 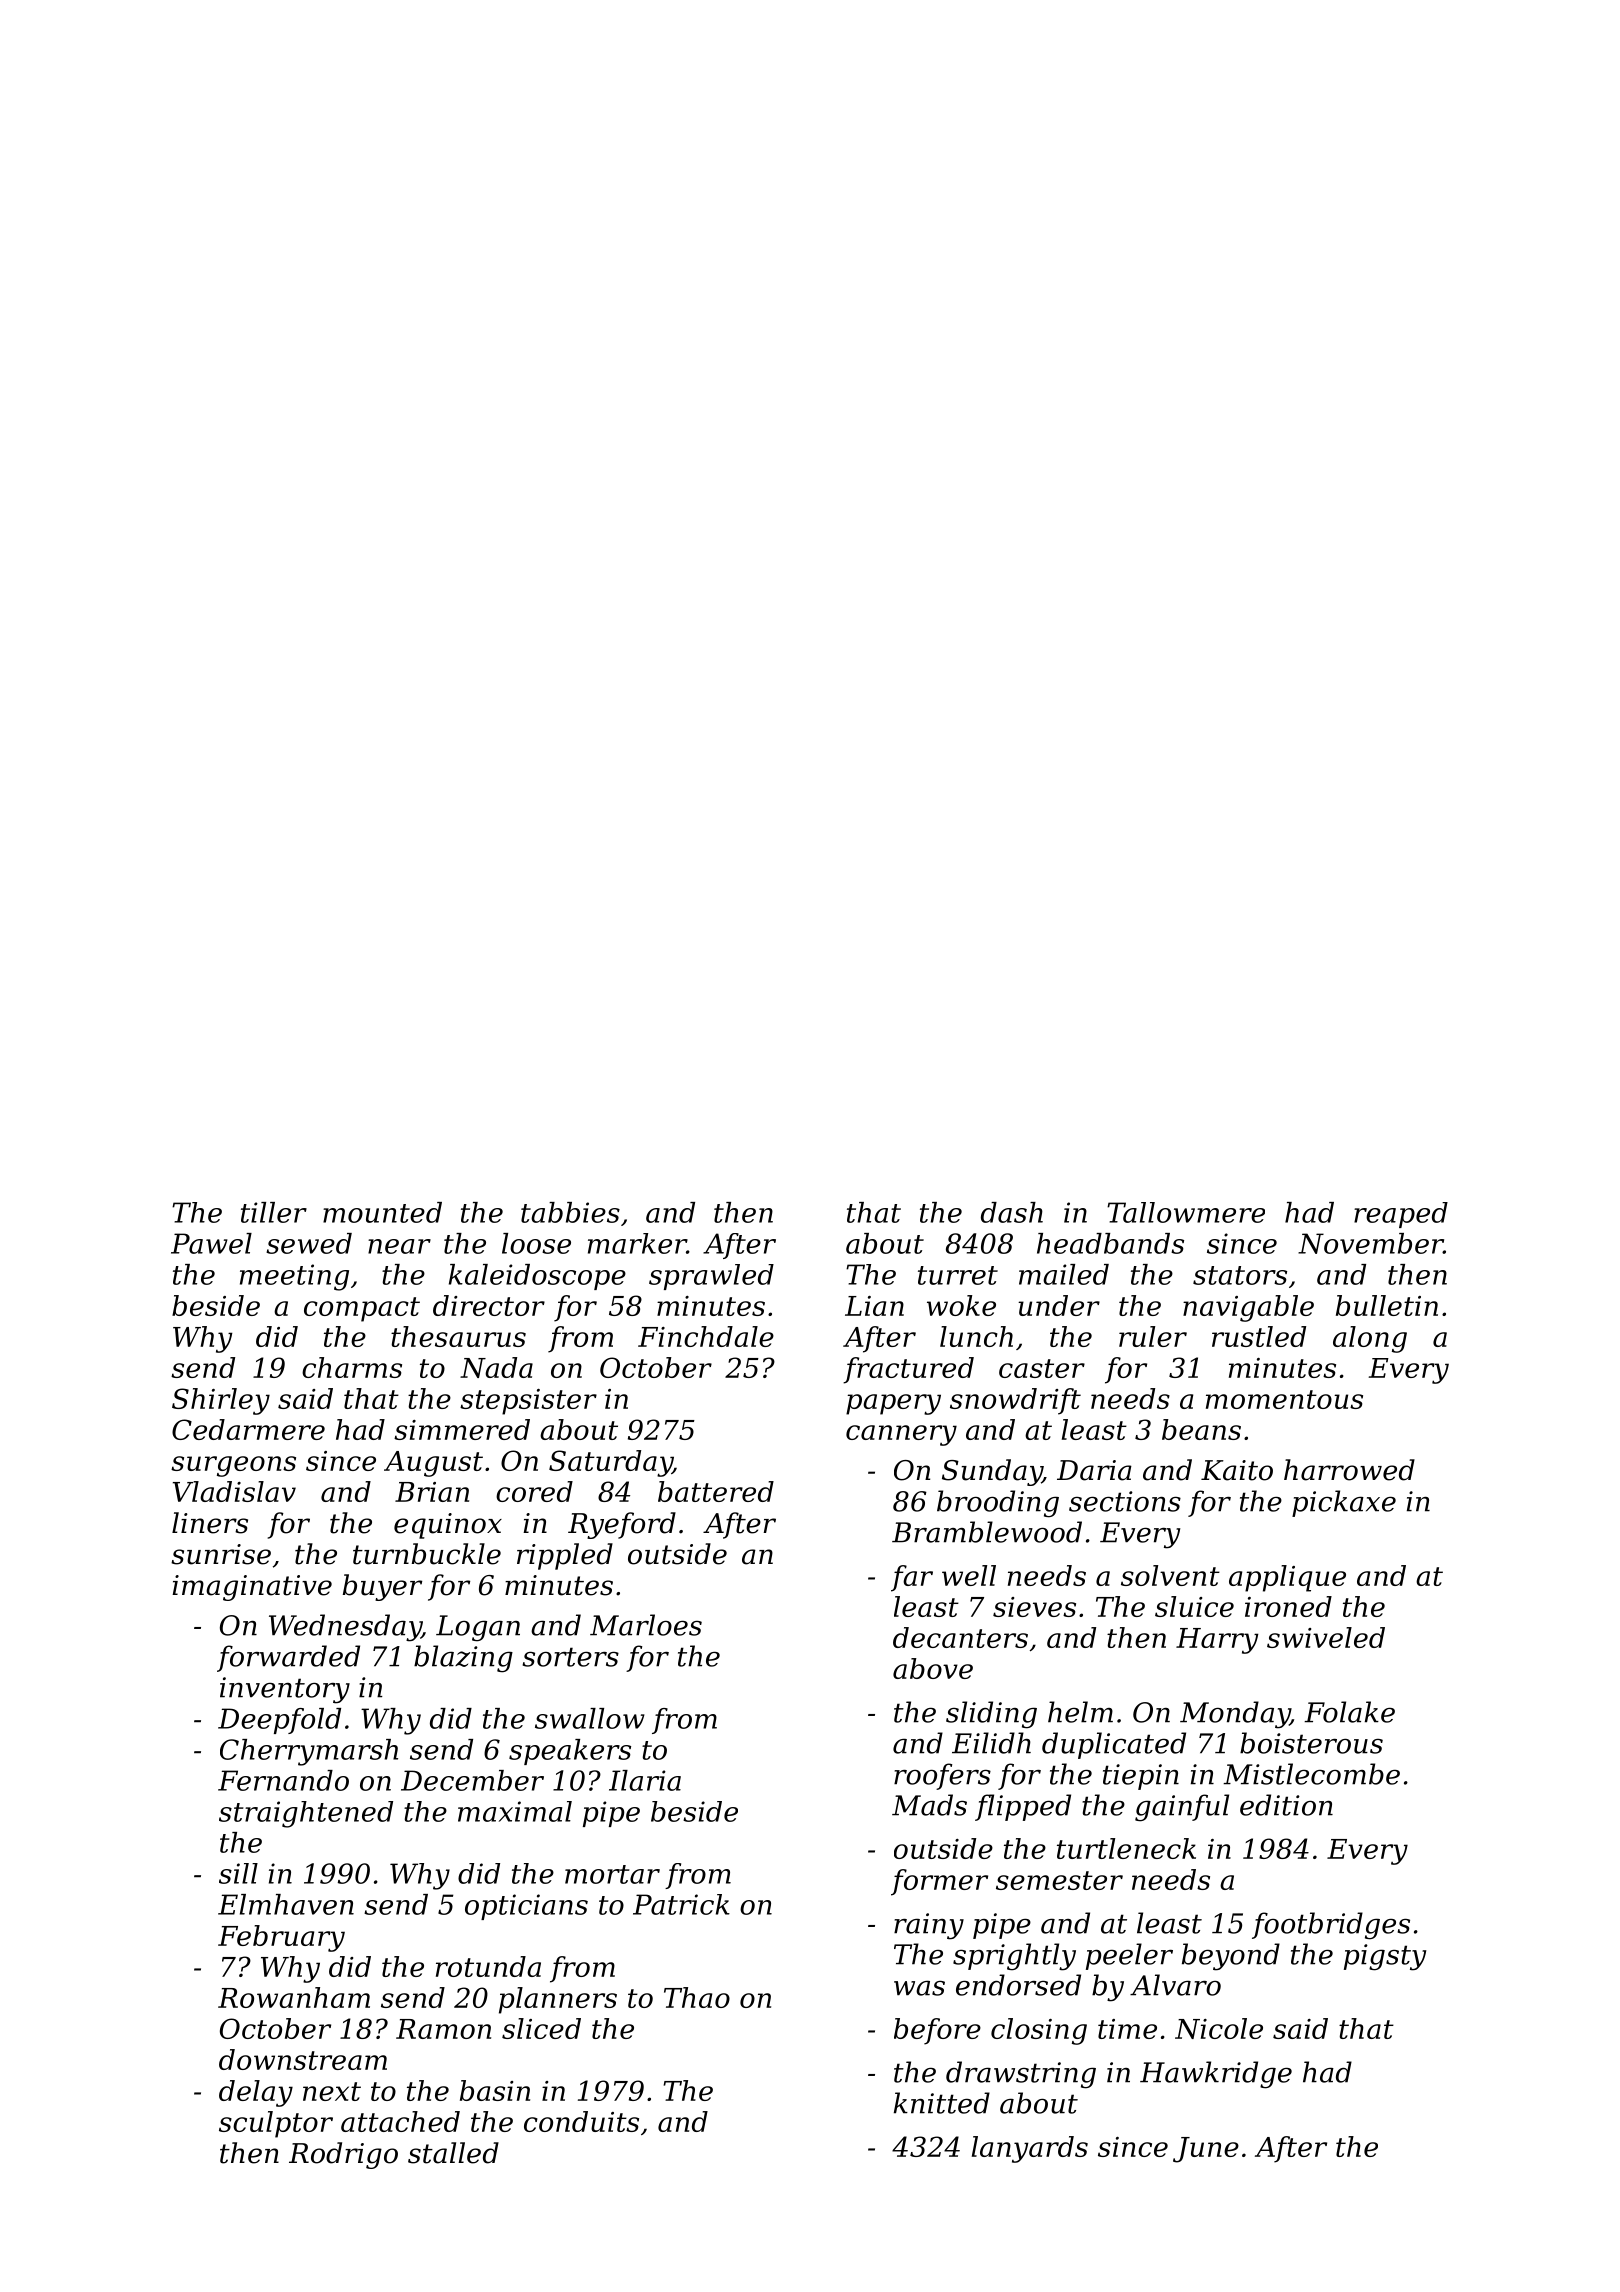 What do you see at coordinates (294, 1277) in the screenshot?
I see `meeting` at bounding box center [294, 1277].
